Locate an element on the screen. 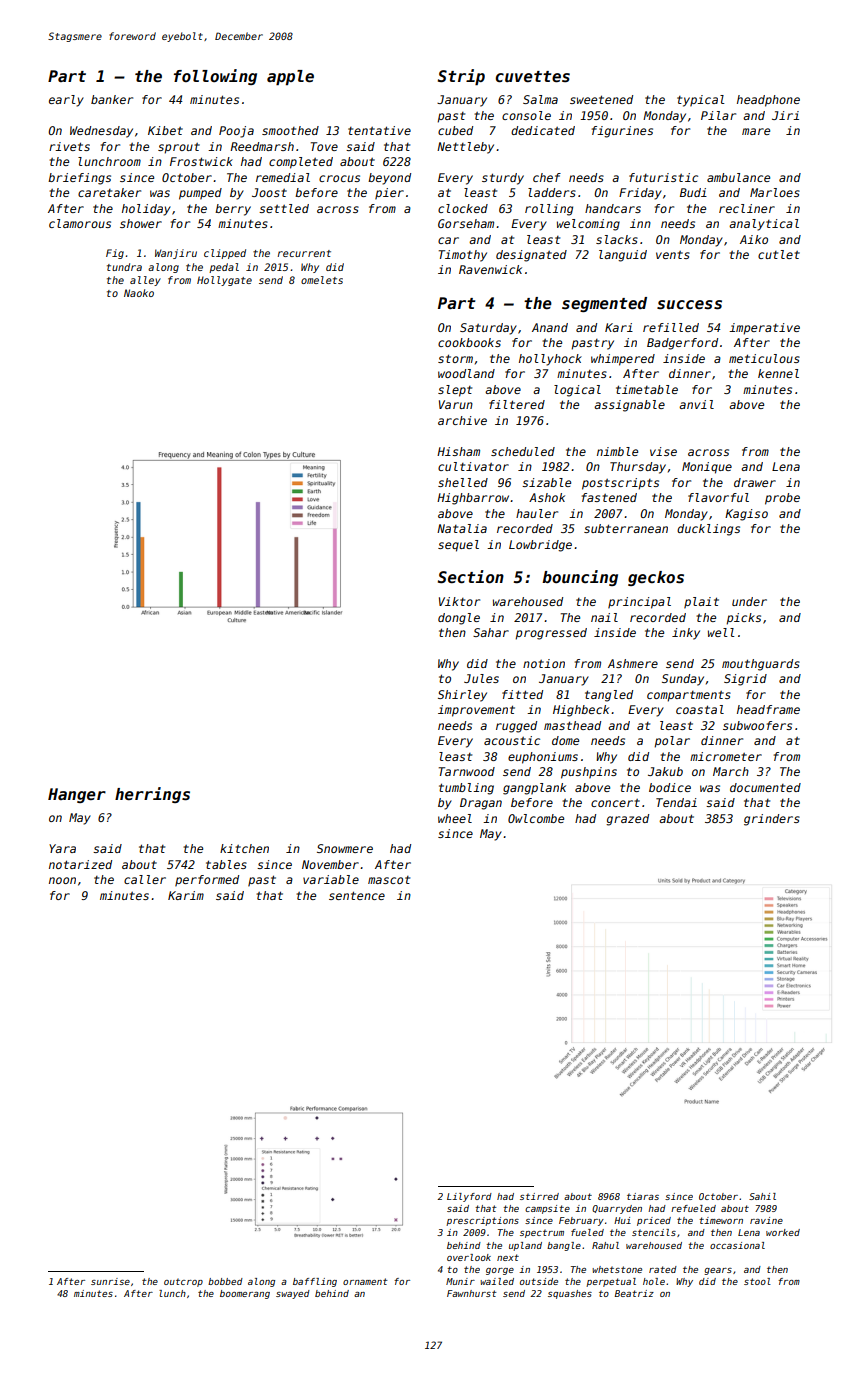  bobbed is located at coordinates (225, 1281).
